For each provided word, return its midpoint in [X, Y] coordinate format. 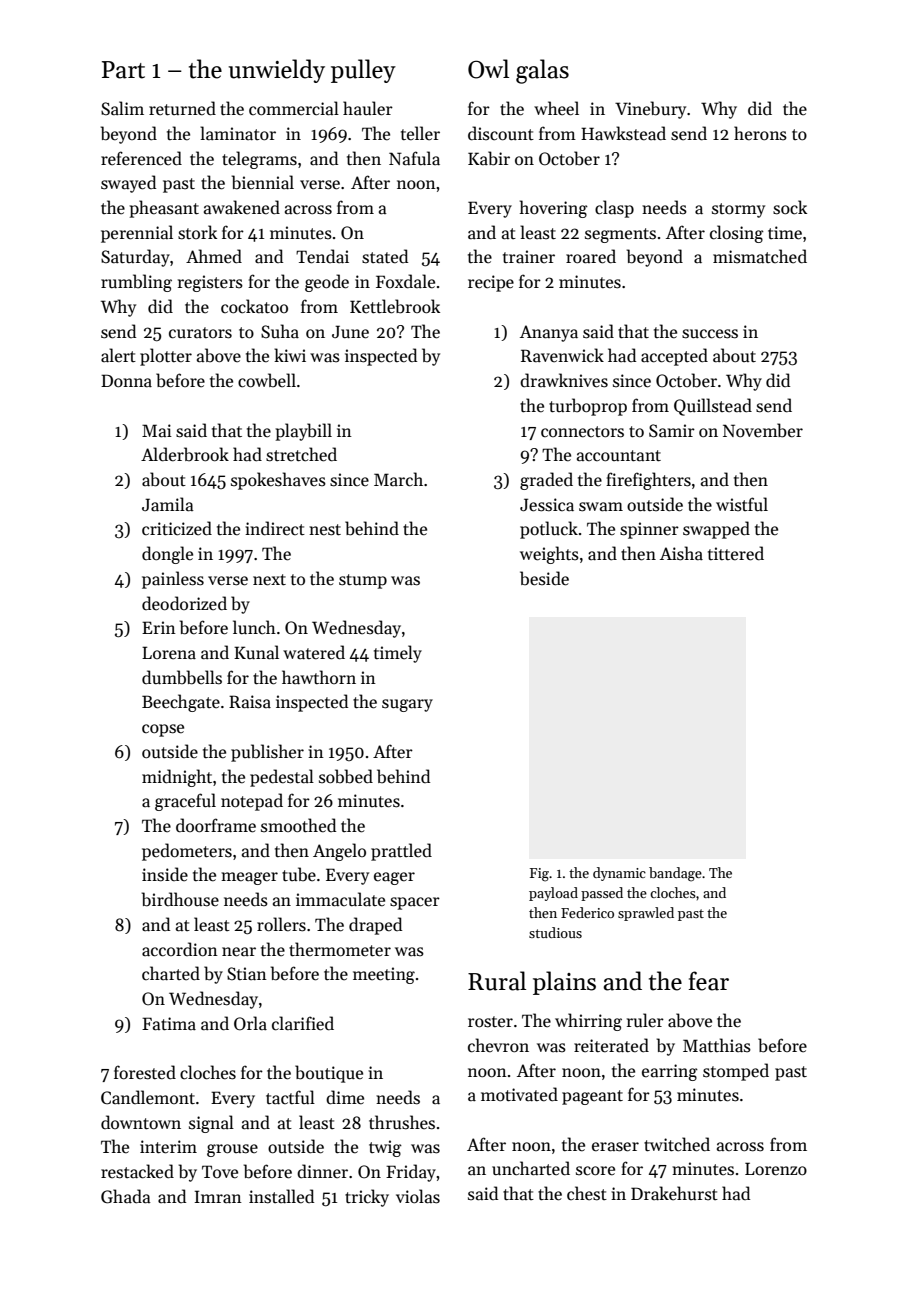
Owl [488, 69]
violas [418, 1196]
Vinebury [650, 110]
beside [544, 578]
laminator [238, 133]
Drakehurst [674, 1193]
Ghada [126, 1196]
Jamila [168, 504]
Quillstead [713, 407]
